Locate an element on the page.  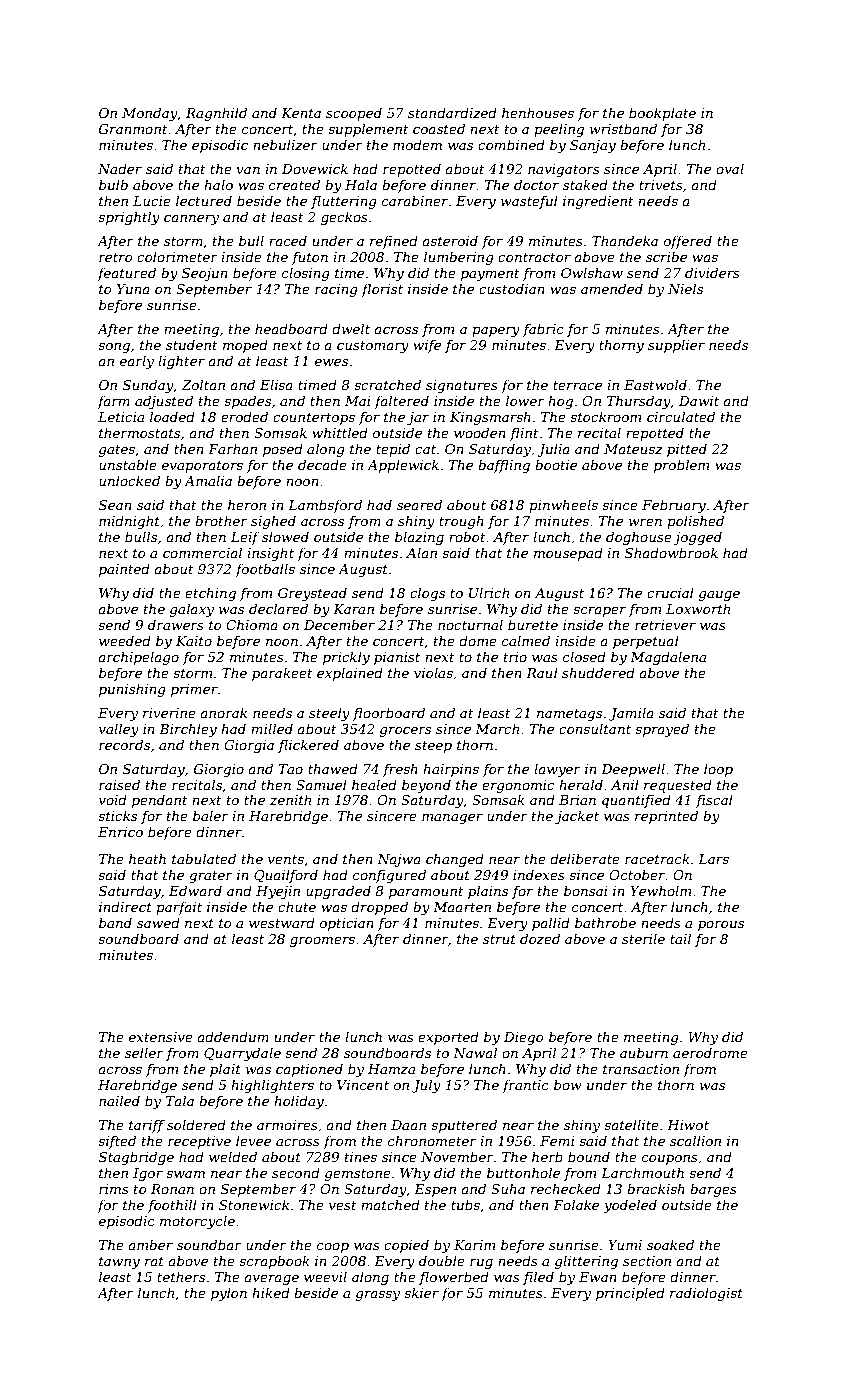
tethers is located at coordinates (181, 1276).
